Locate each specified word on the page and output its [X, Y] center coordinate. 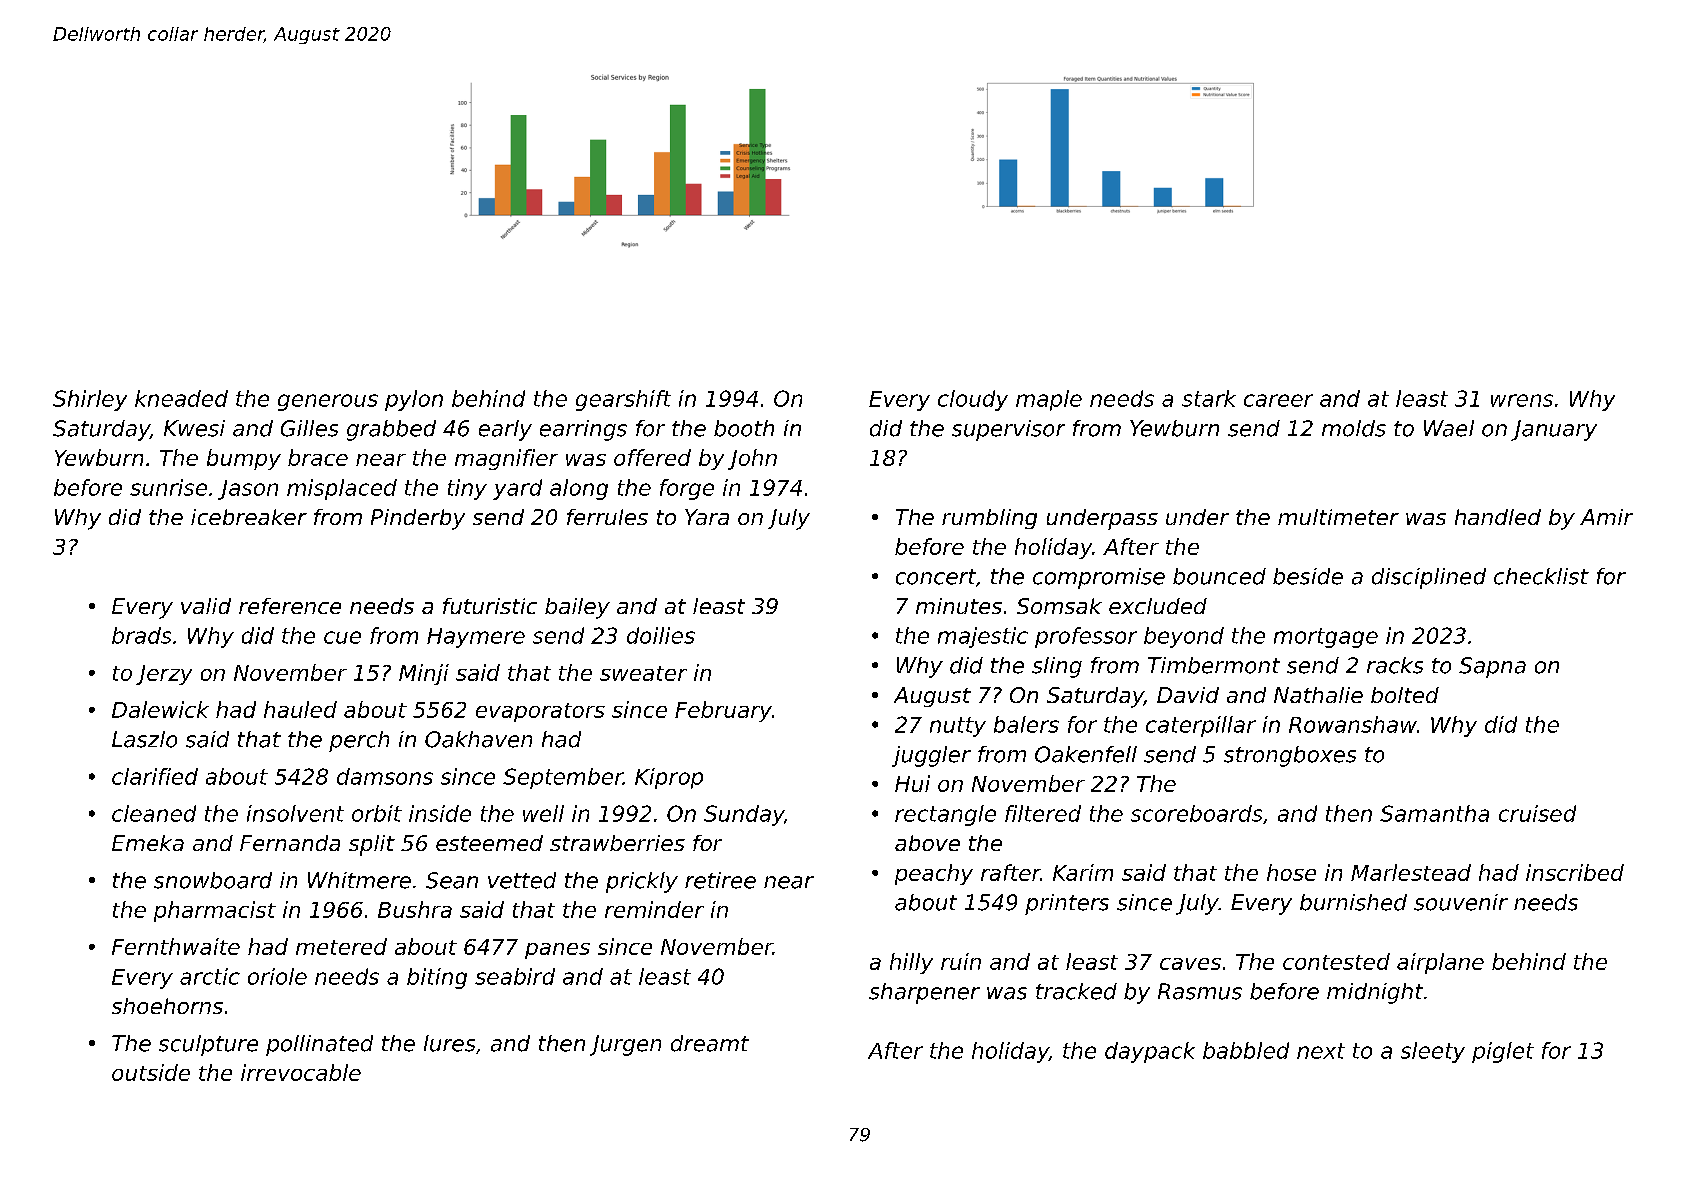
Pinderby [418, 519]
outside [151, 1072]
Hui [912, 783]
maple [1049, 400]
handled [1498, 517]
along [579, 489]
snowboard [213, 880]
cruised [1537, 813]
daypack [1150, 1052]
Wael [1449, 428]
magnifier [506, 459]
